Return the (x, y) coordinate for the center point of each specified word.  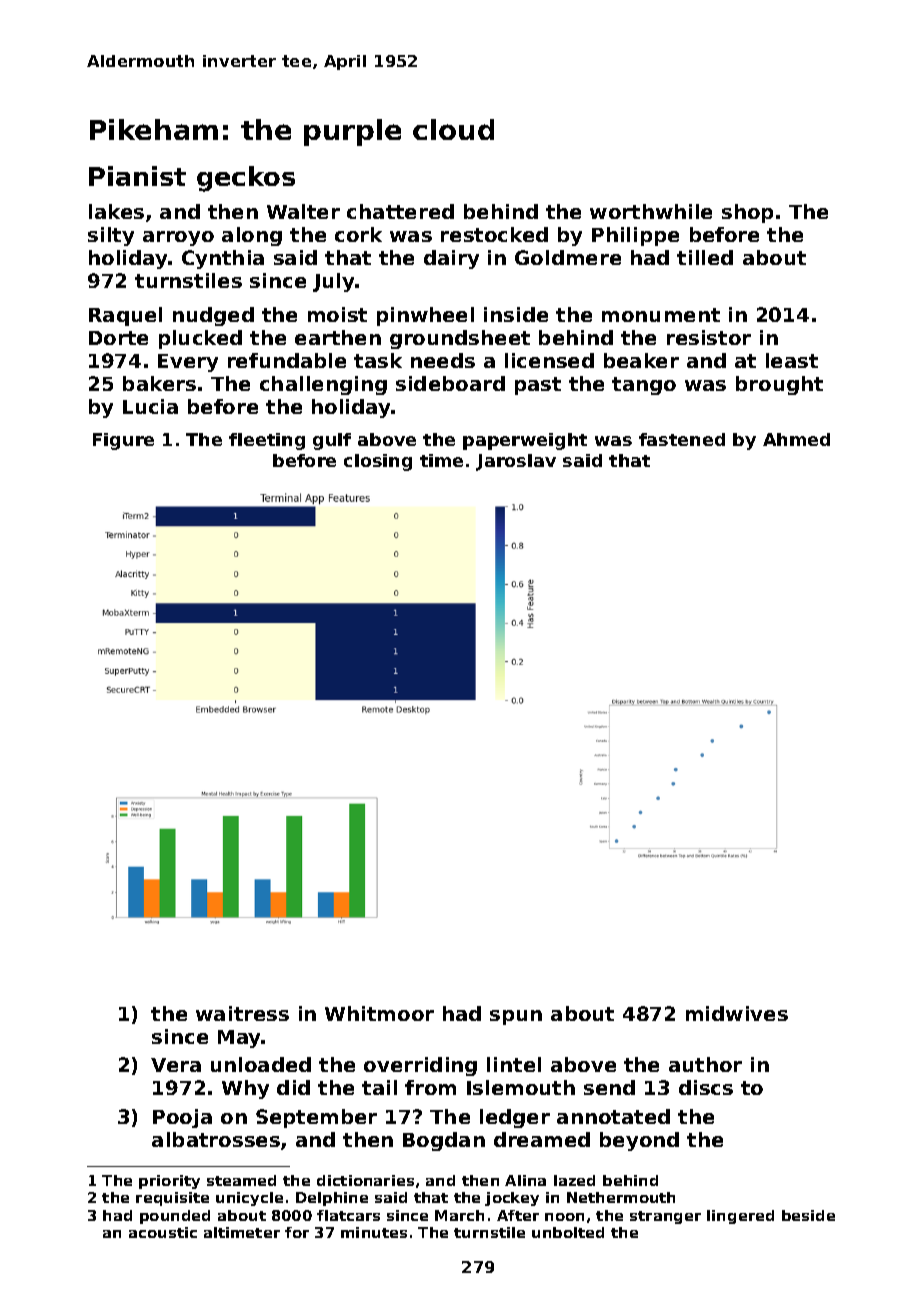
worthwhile (651, 211)
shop (747, 213)
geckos (246, 179)
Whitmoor (379, 1013)
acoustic (163, 1232)
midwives (737, 1013)
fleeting (267, 441)
